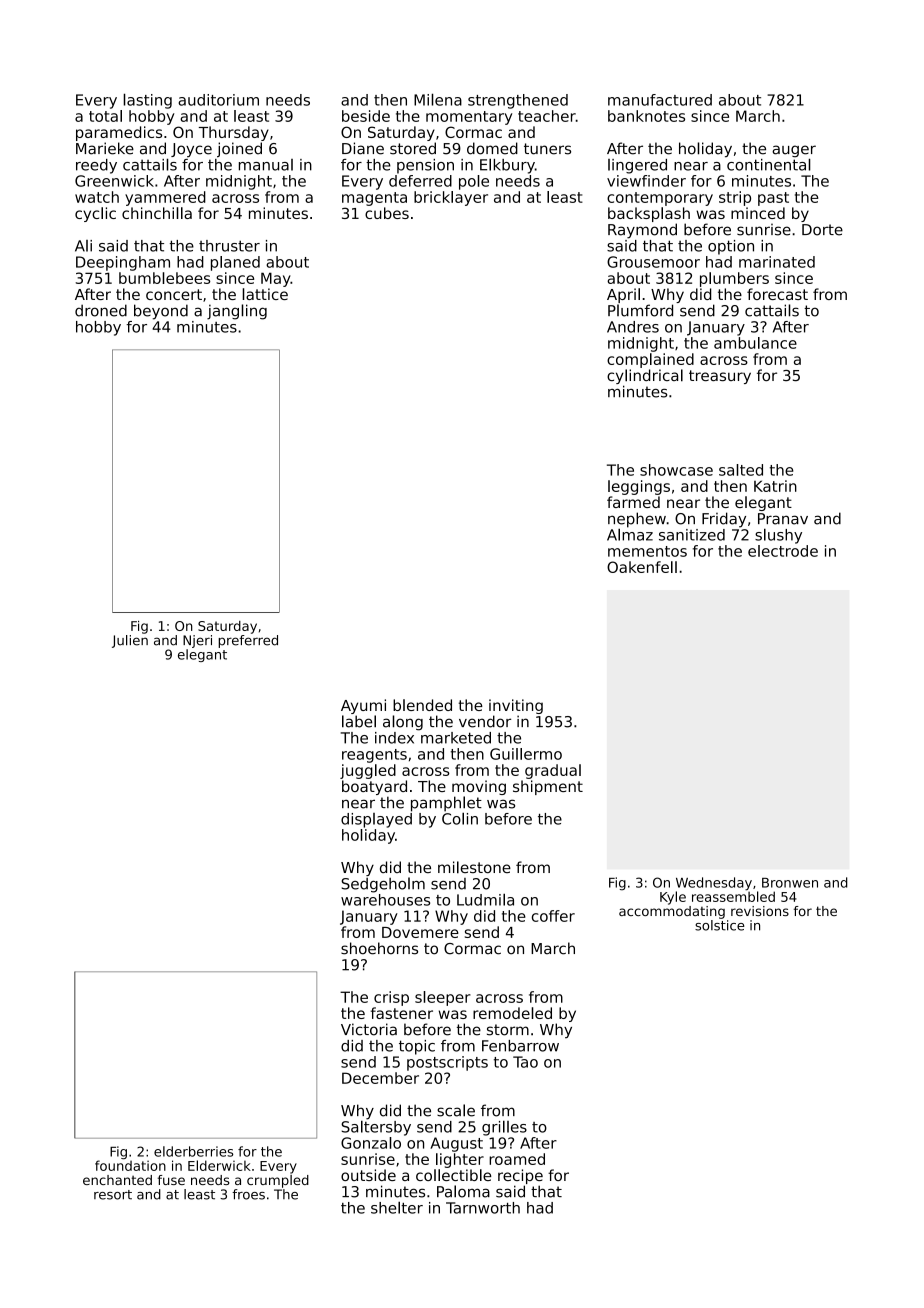 The image size is (924, 1308). What do you see at coordinates (672, 912) in the screenshot?
I see `accommodating` at bounding box center [672, 912].
